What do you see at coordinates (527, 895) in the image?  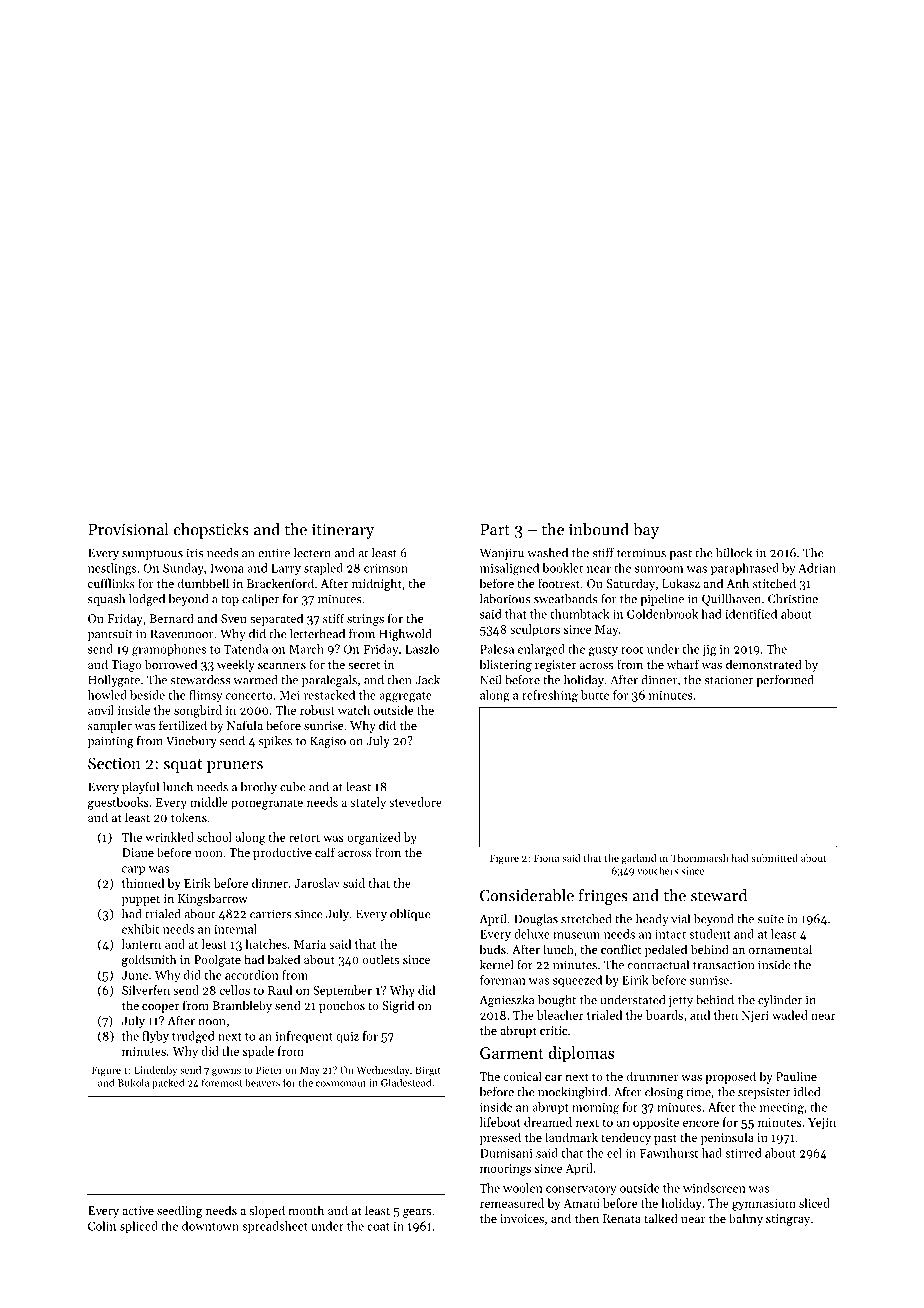 I see `Considerable` at bounding box center [527, 895].
